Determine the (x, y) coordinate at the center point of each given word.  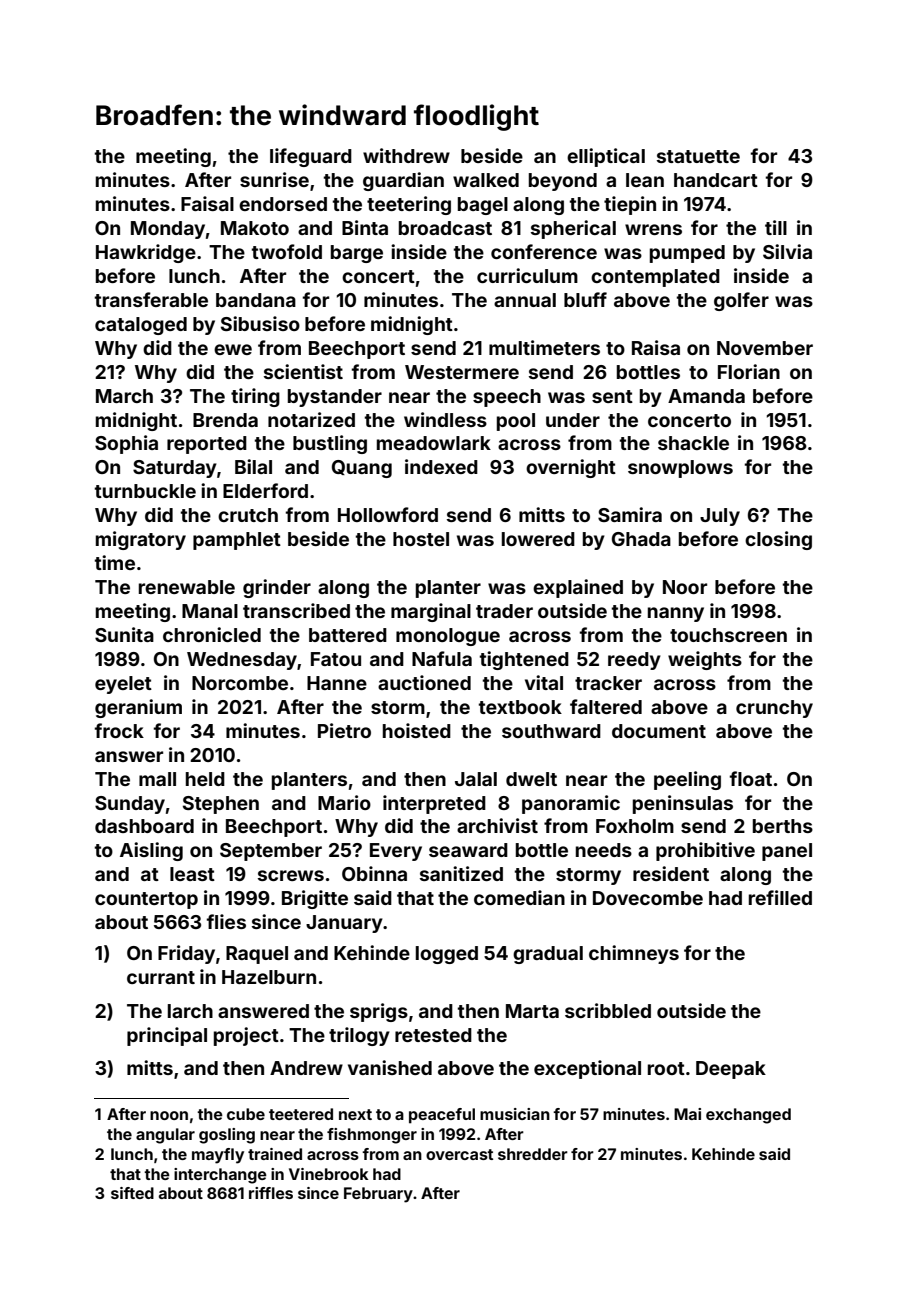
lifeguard (311, 157)
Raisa (656, 347)
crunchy (774, 709)
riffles (271, 1193)
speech (507, 398)
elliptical (606, 157)
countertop (146, 900)
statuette (698, 156)
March (124, 396)
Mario (344, 802)
